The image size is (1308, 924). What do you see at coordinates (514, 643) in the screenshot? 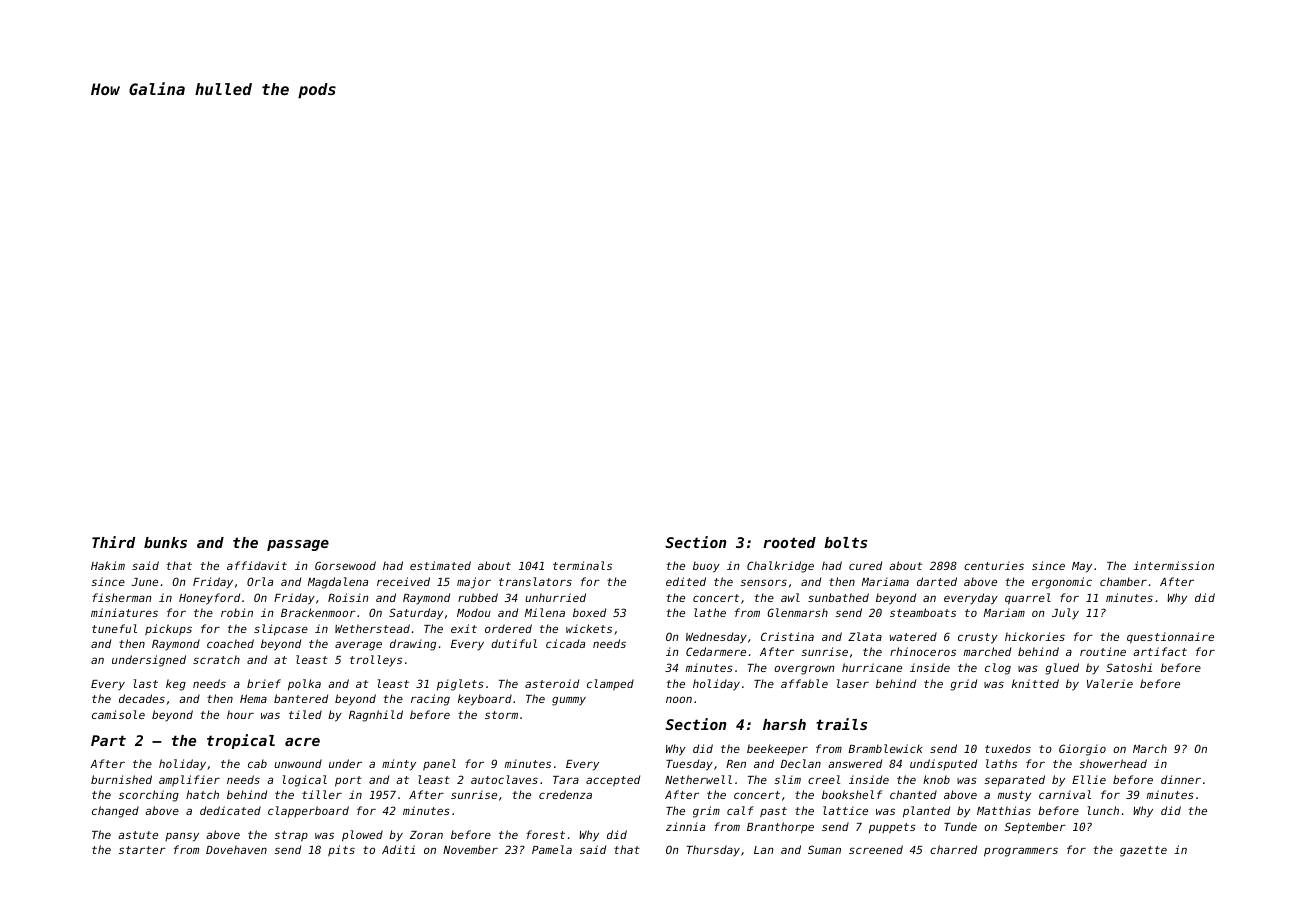
I see `dutiful` at bounding box center [514, 643].
